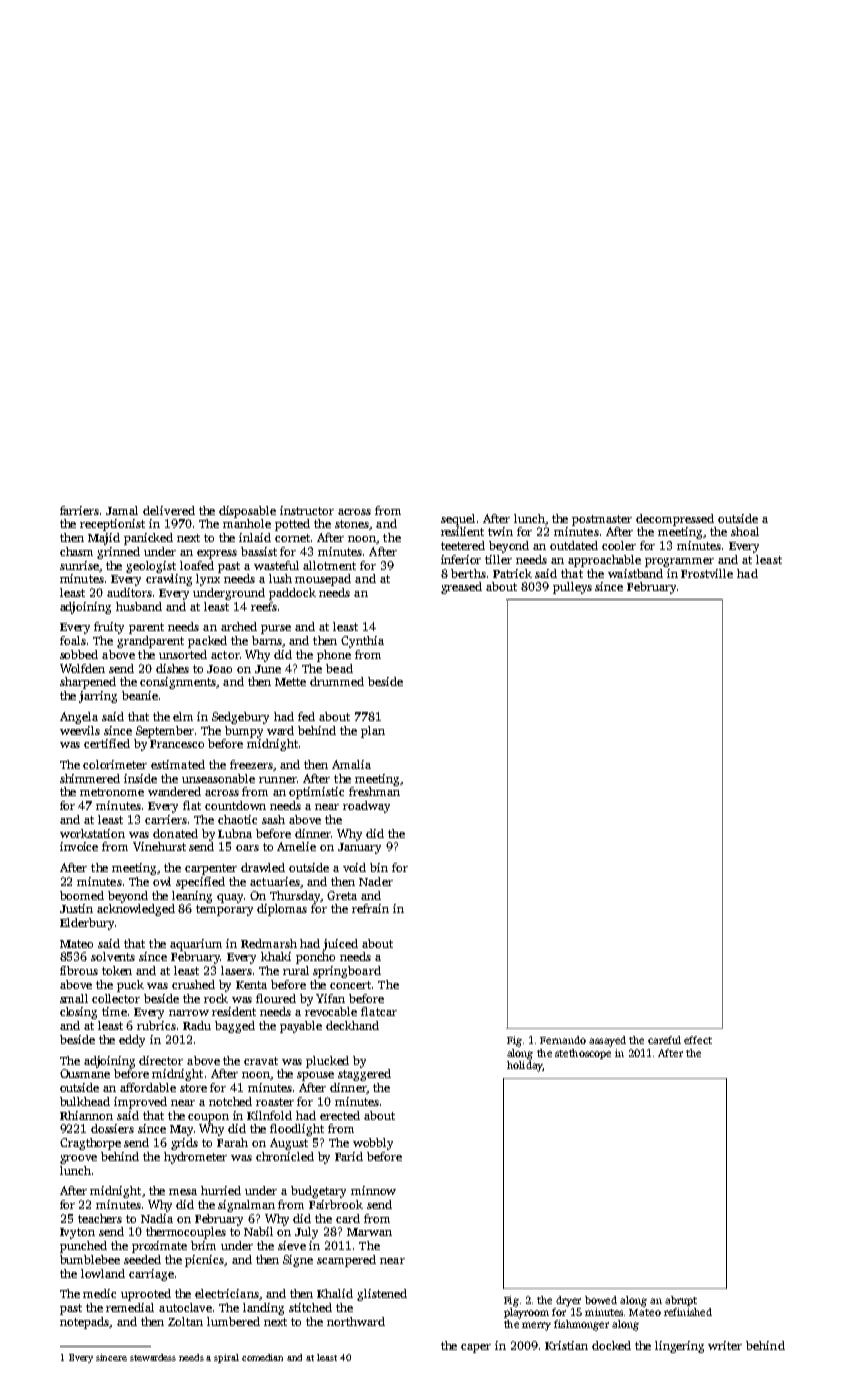 Image resolution: width=849 pixels, height=1400 pixels. What do you see at coordinates (235, 833) in the screenshot?
I see `Lubna` at bounding box center [235, 833].
